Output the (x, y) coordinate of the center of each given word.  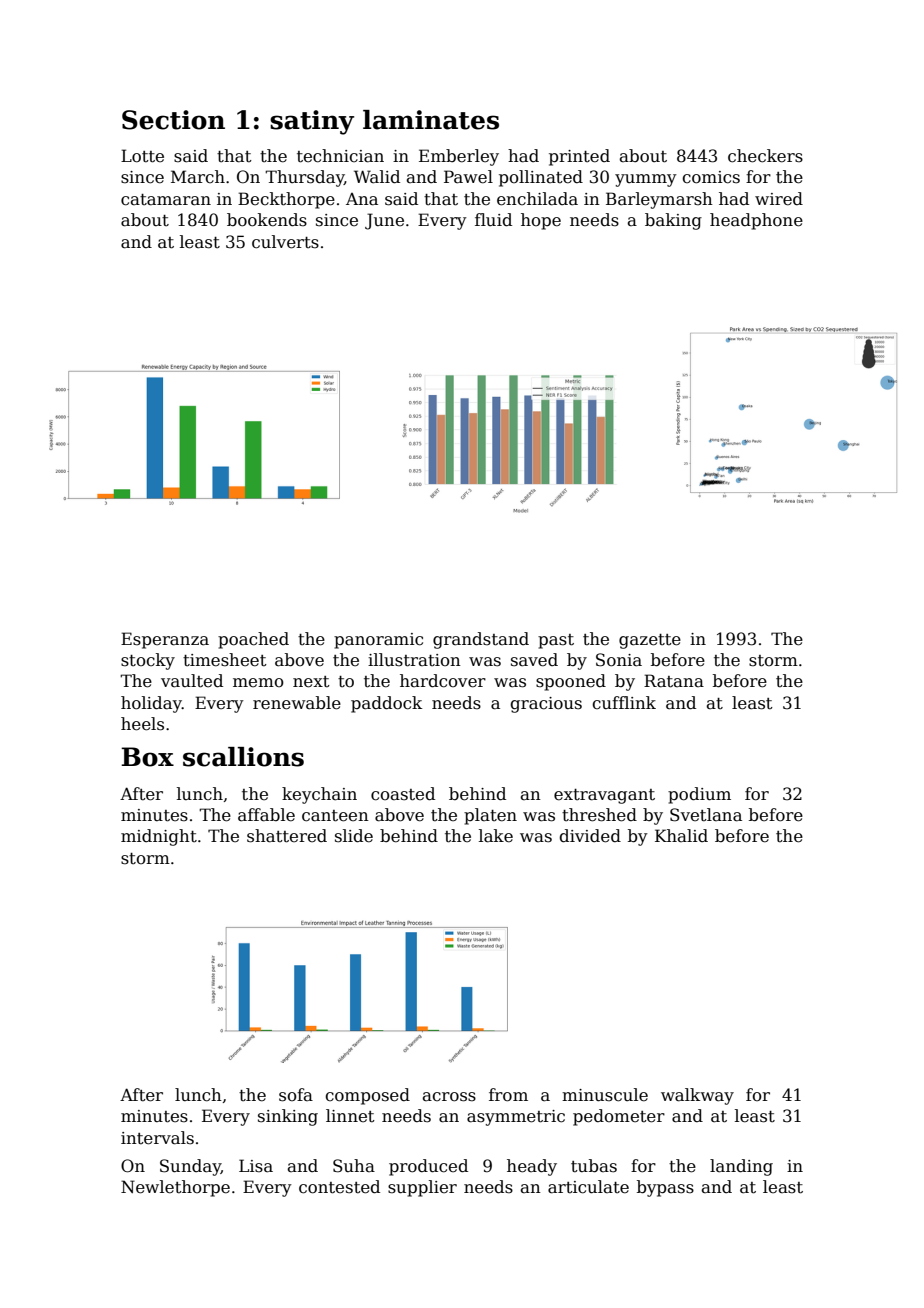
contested (339, 1187)
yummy (646, 180)
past (556, 641)
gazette (650, 641)
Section (173, 120)
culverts (285, 242)
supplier (422, 1188)
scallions (243, 757)
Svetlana (706, 815)
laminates (431, 120)
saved (534, 660)
